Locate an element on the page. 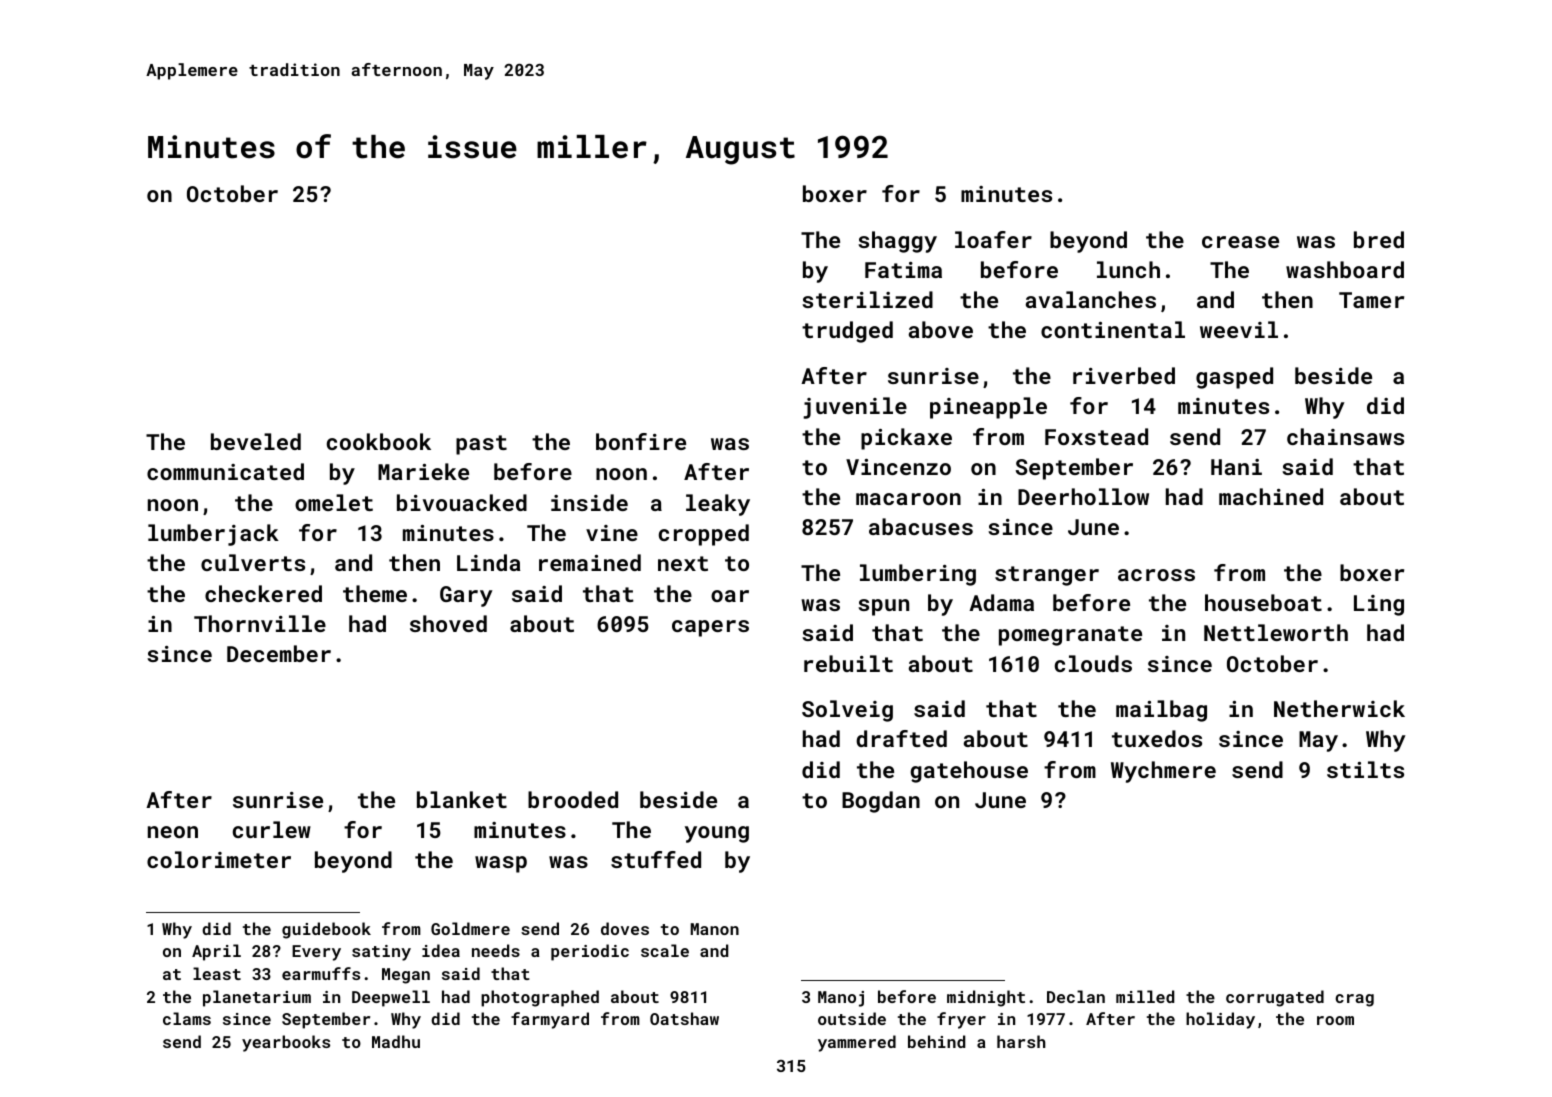 This document has height=1097, width=1552. loafer is located at coordinates (993, 239).
